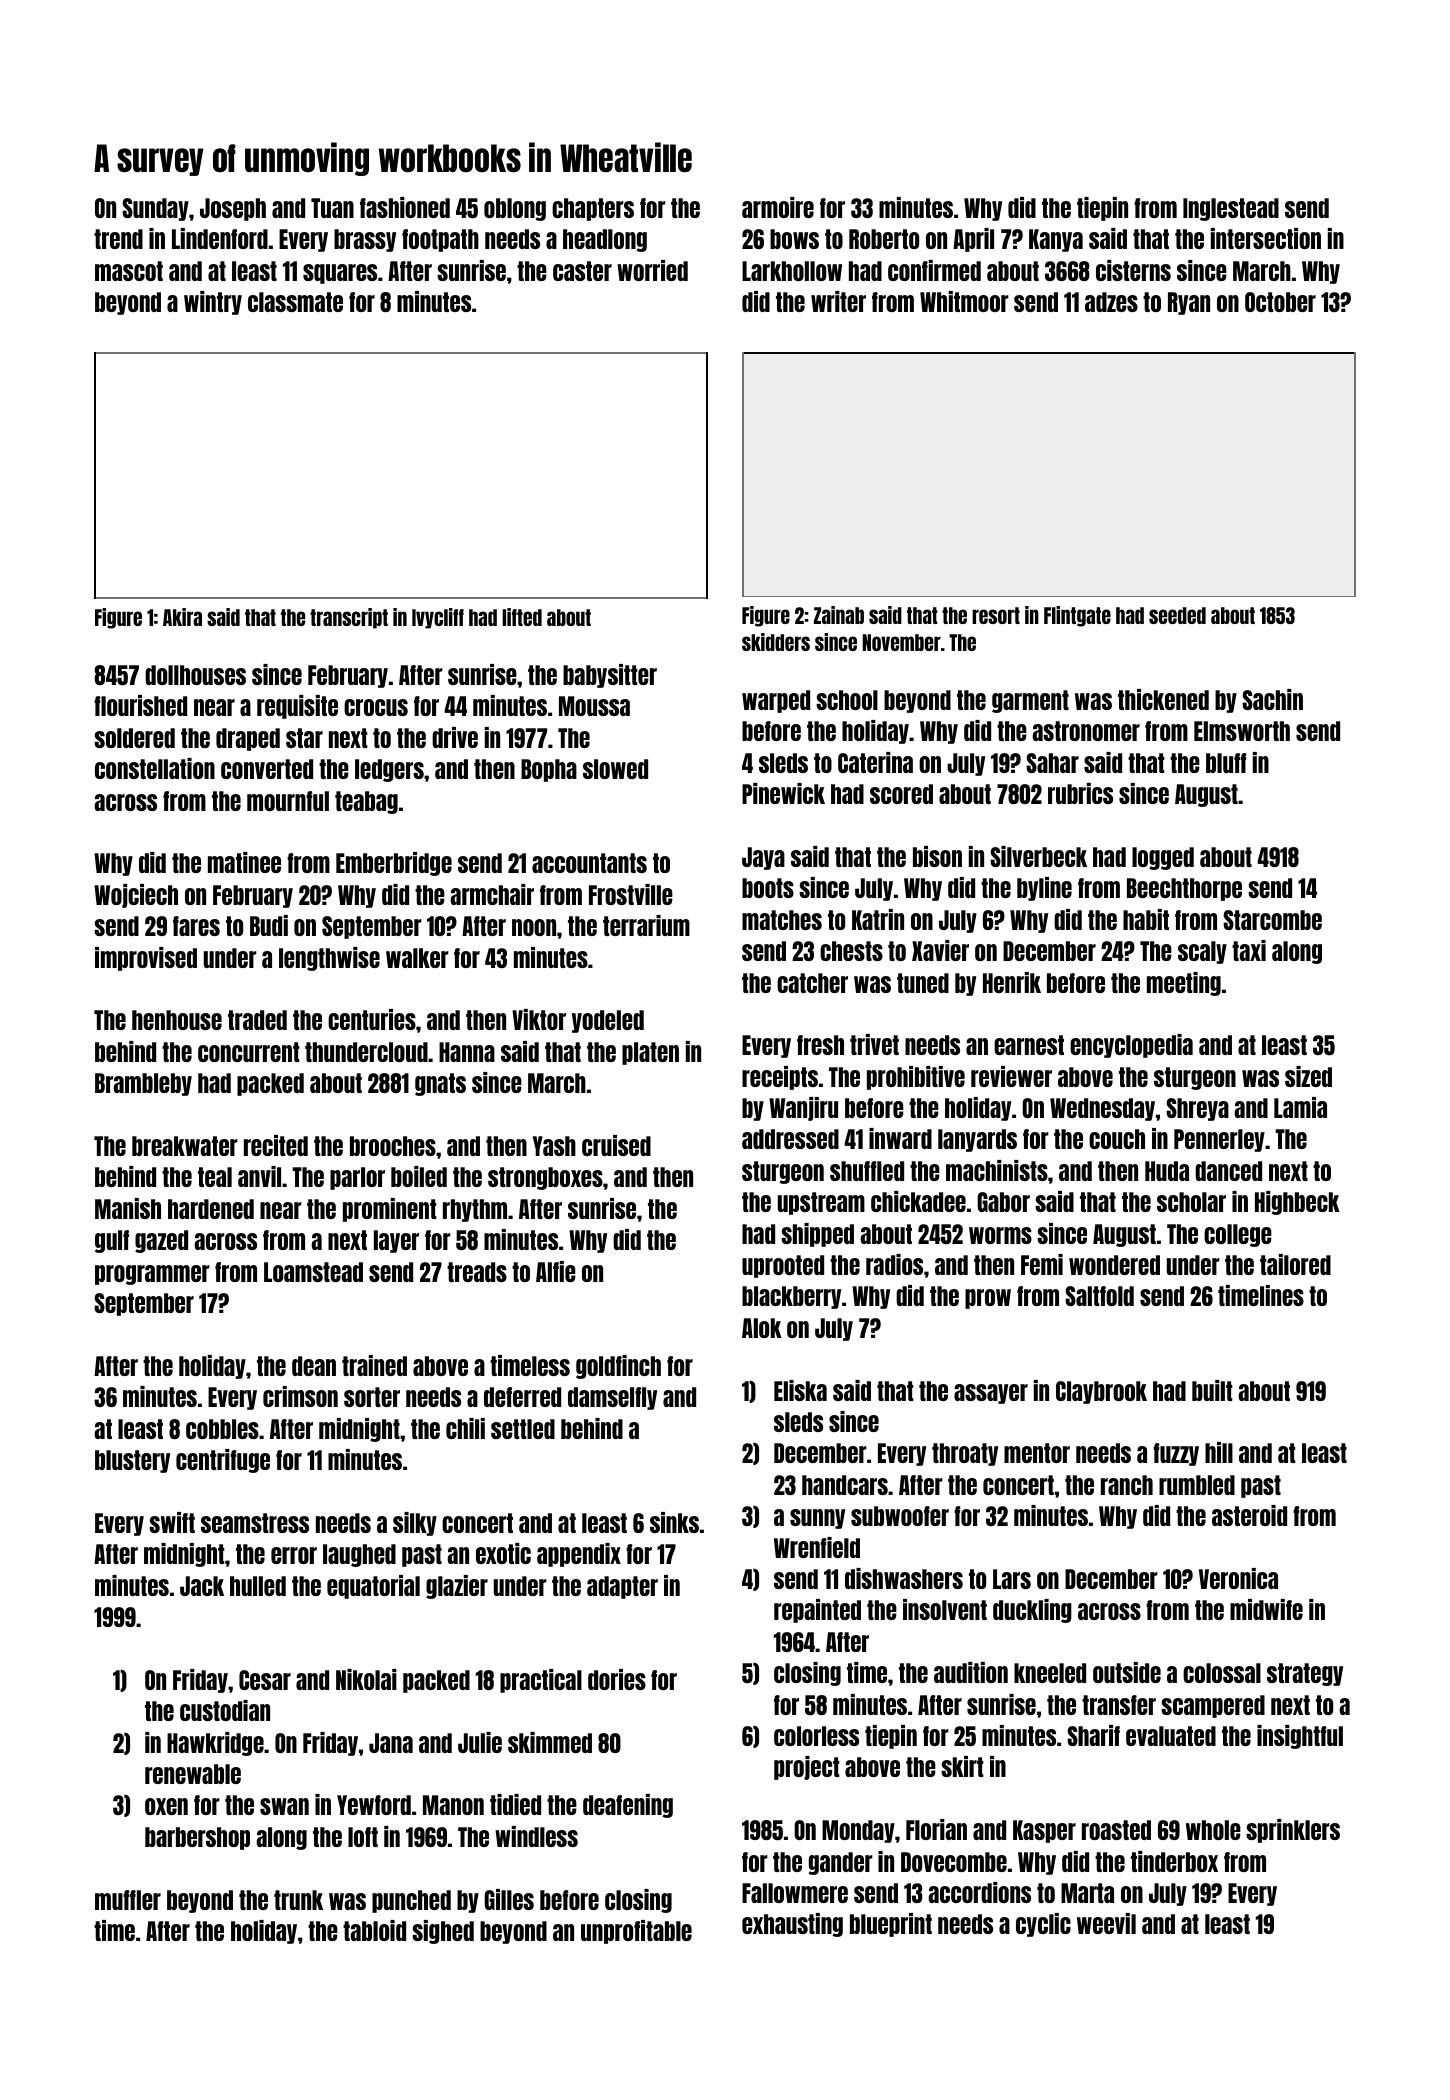  What do you see at coordinates (582, 271) in the screenshot?
I see `caster` at bounding box center [582, 271].
